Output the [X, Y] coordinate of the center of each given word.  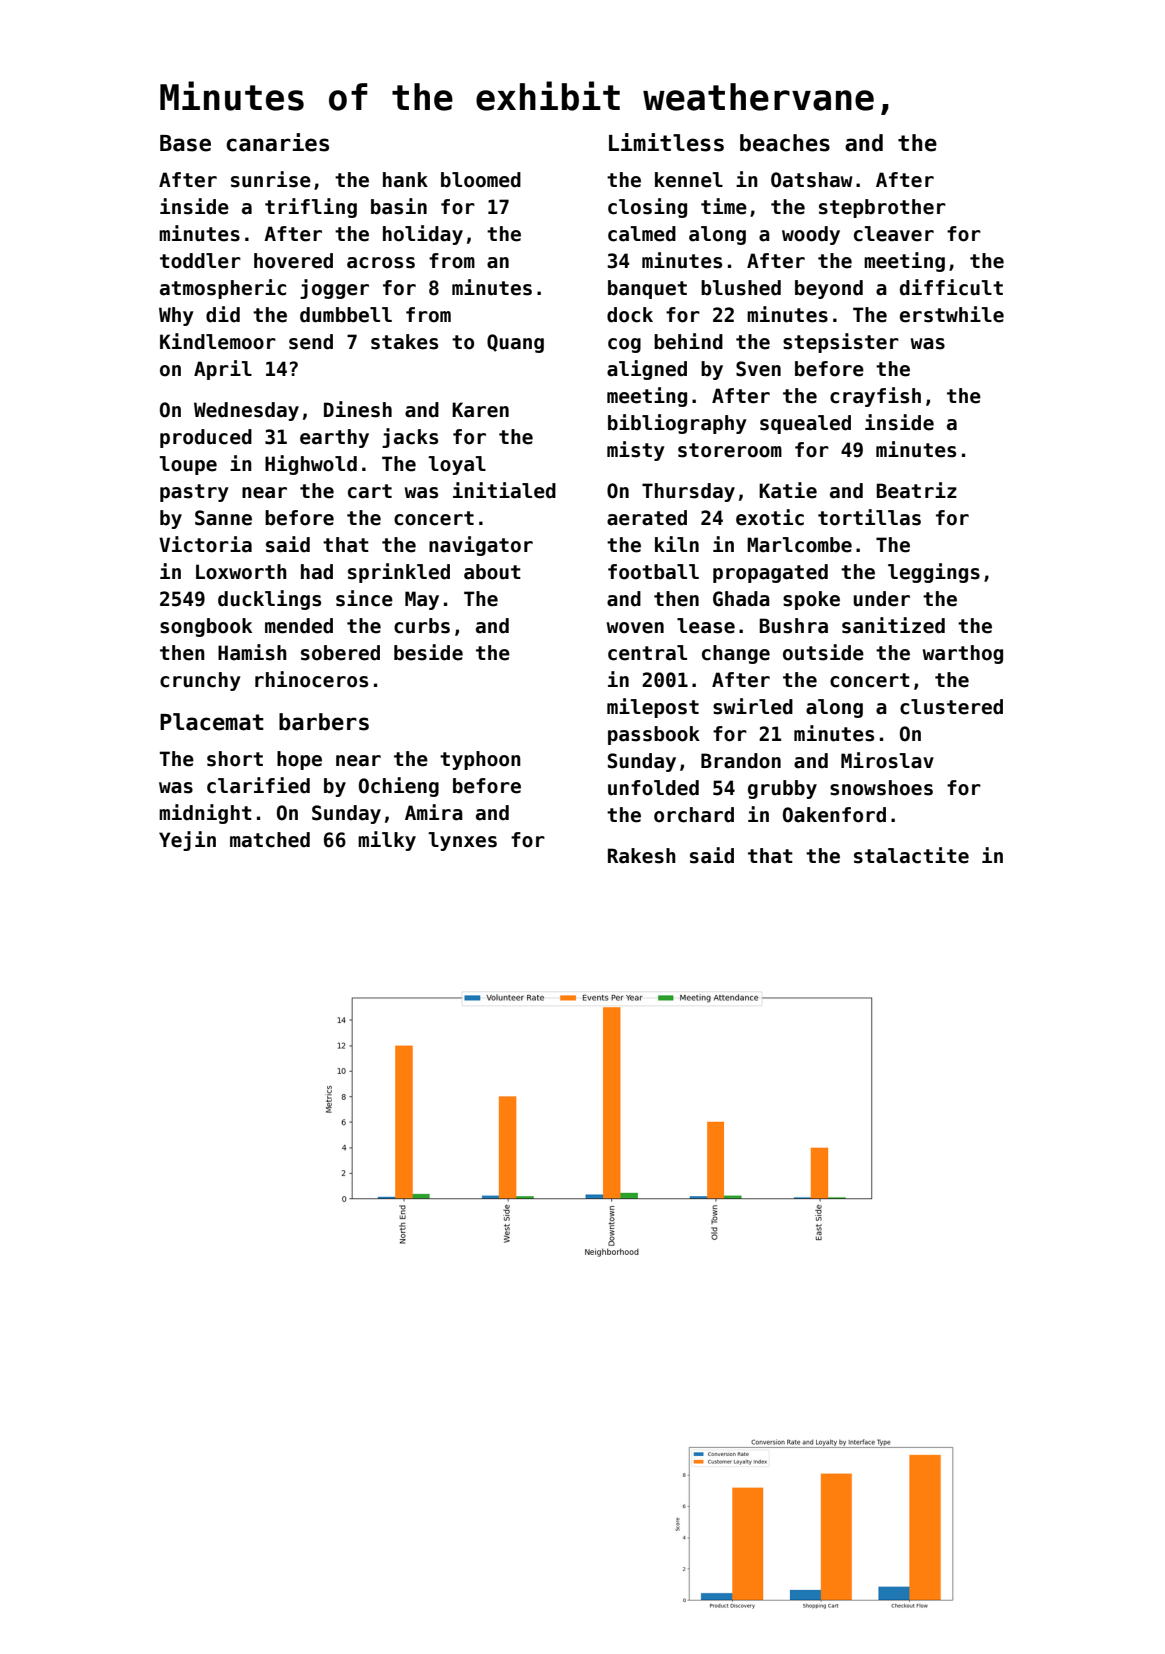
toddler [200, 261]
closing [647, 208]
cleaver [894, 234]
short [235, 759]
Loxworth [241, 572]
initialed [504, 490]
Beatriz [917, 490]
